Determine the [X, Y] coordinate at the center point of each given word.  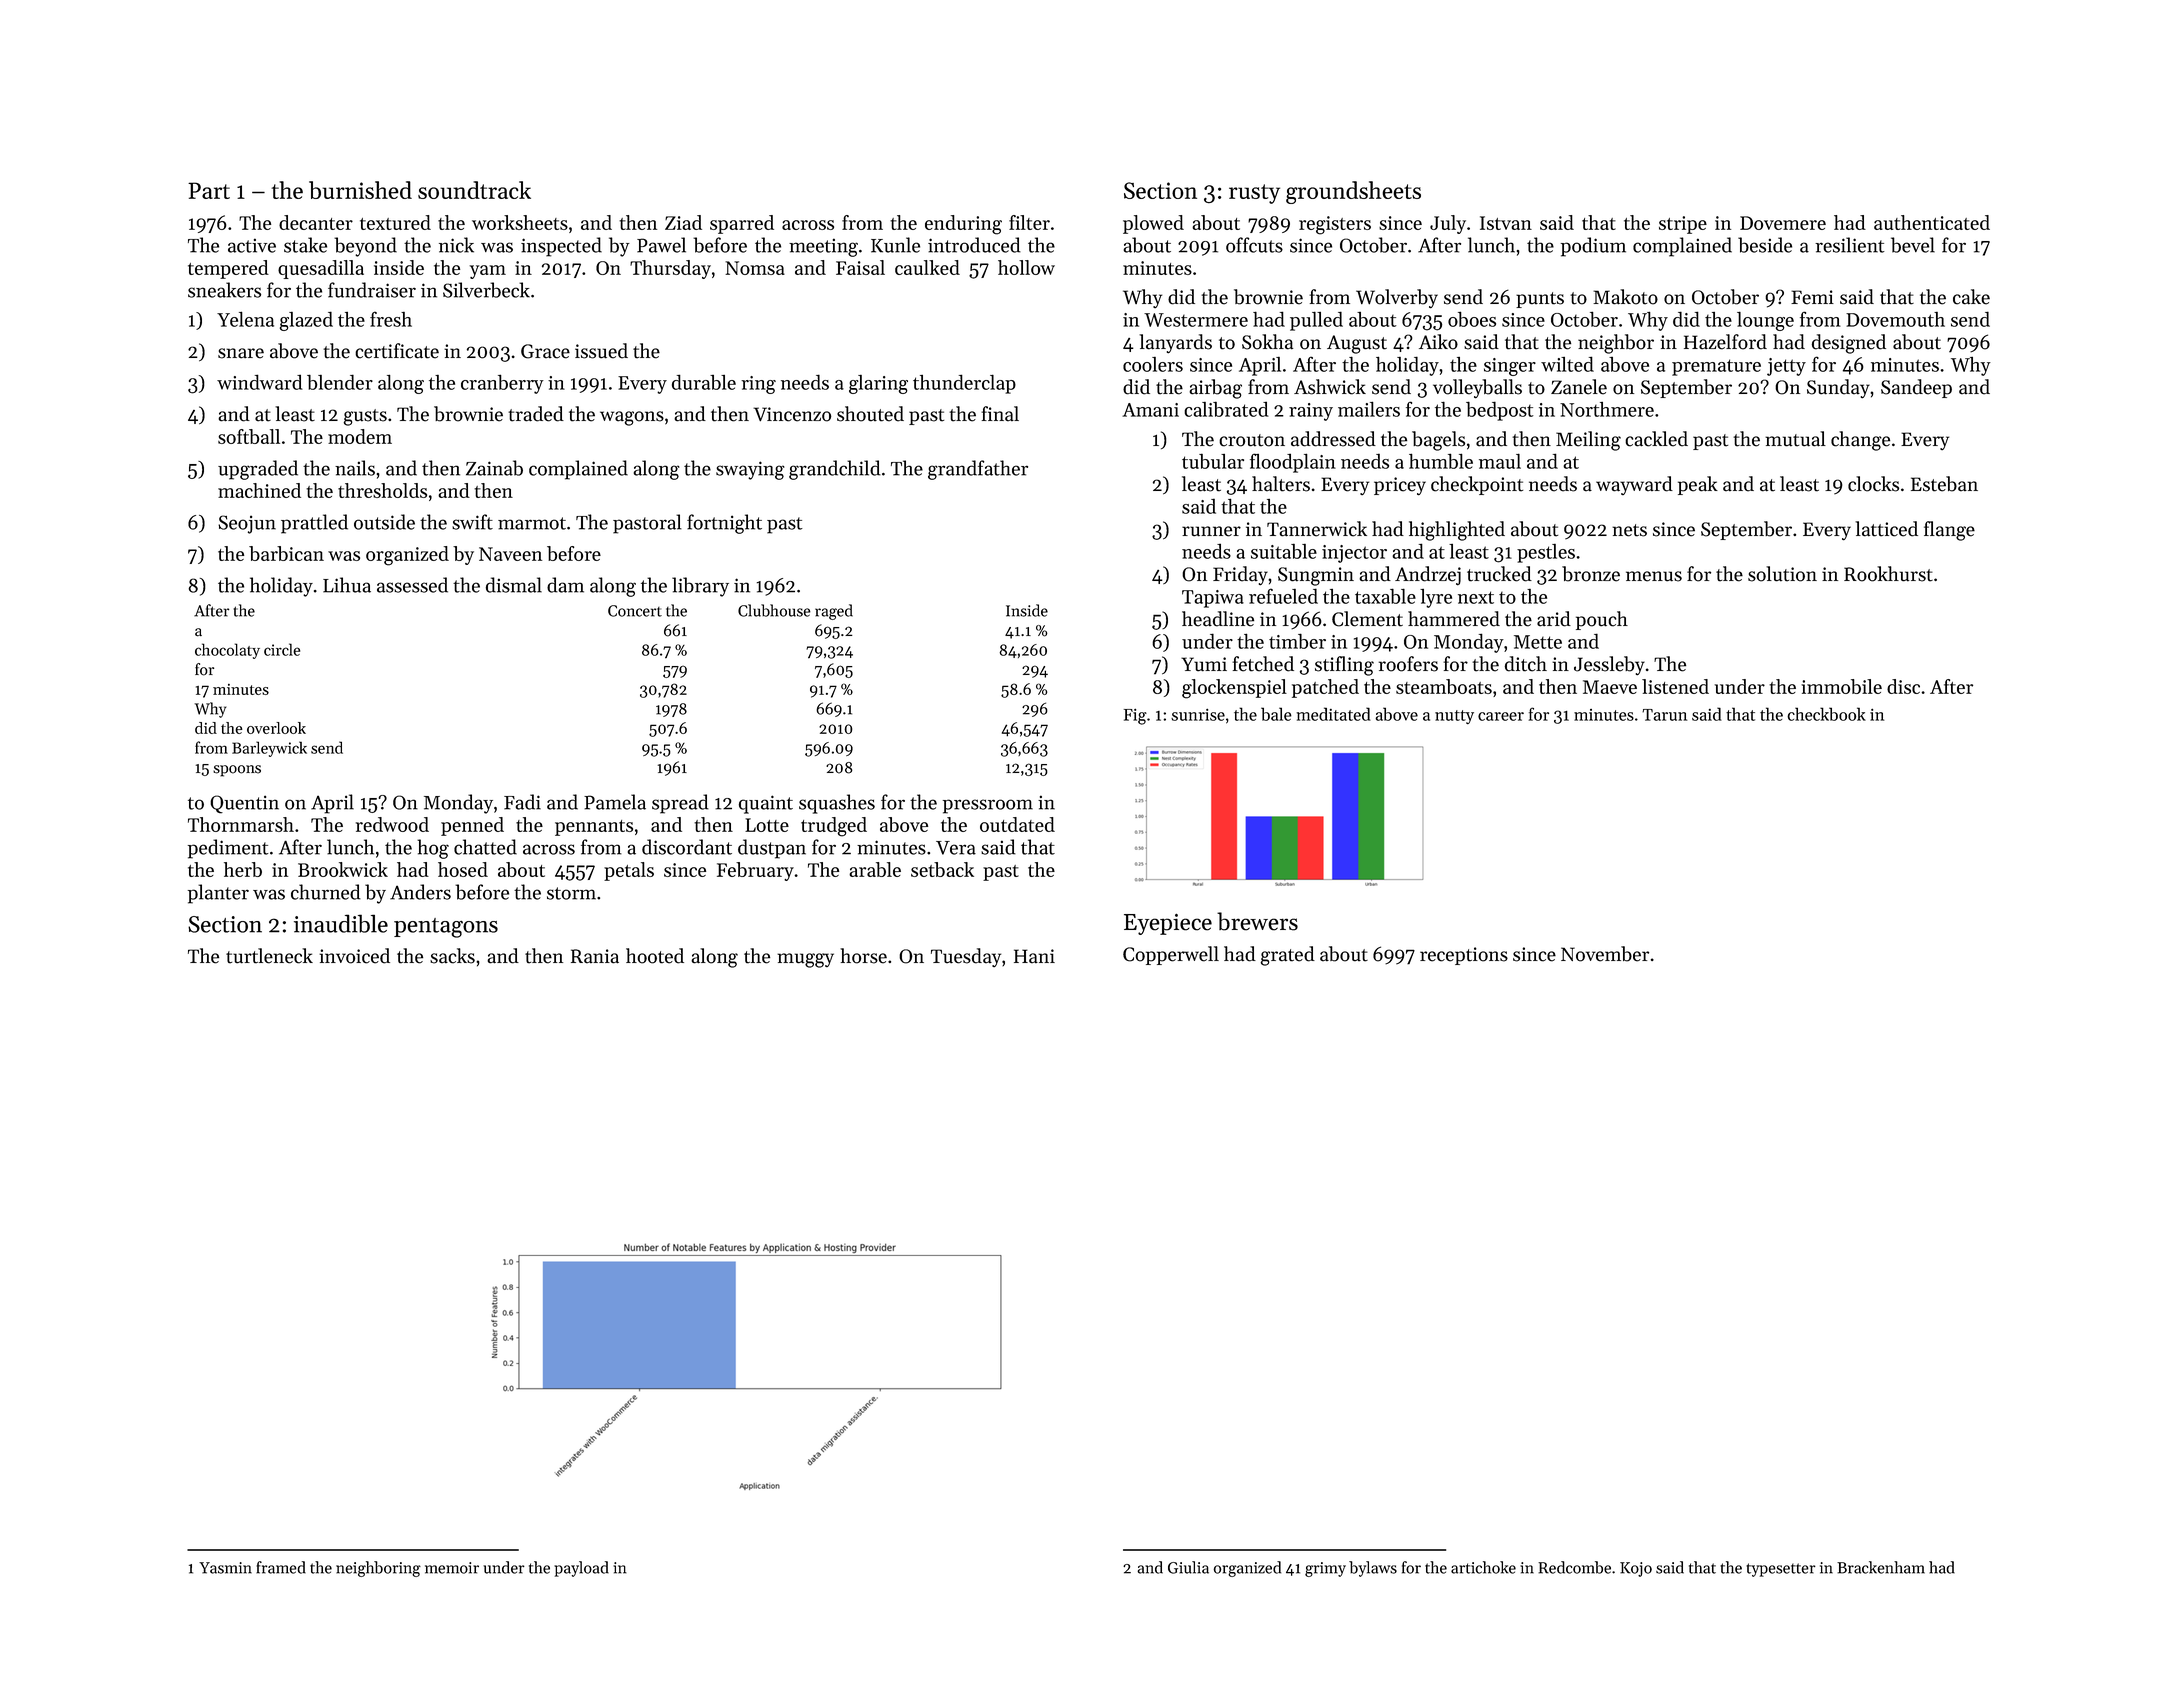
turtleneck [269, 956]
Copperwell [1171, 955]
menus [1654, 576]
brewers [1257, 921]
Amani [1150, 410]
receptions [1464, 956]
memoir [452, 1568]
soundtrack [474, 190]
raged [834, 612]
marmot [532, 523]
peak [1698, 485]
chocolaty [227, 651]
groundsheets [1353, 192]
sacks [452, 956]
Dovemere [1783, 223]
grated [1288, 956]
